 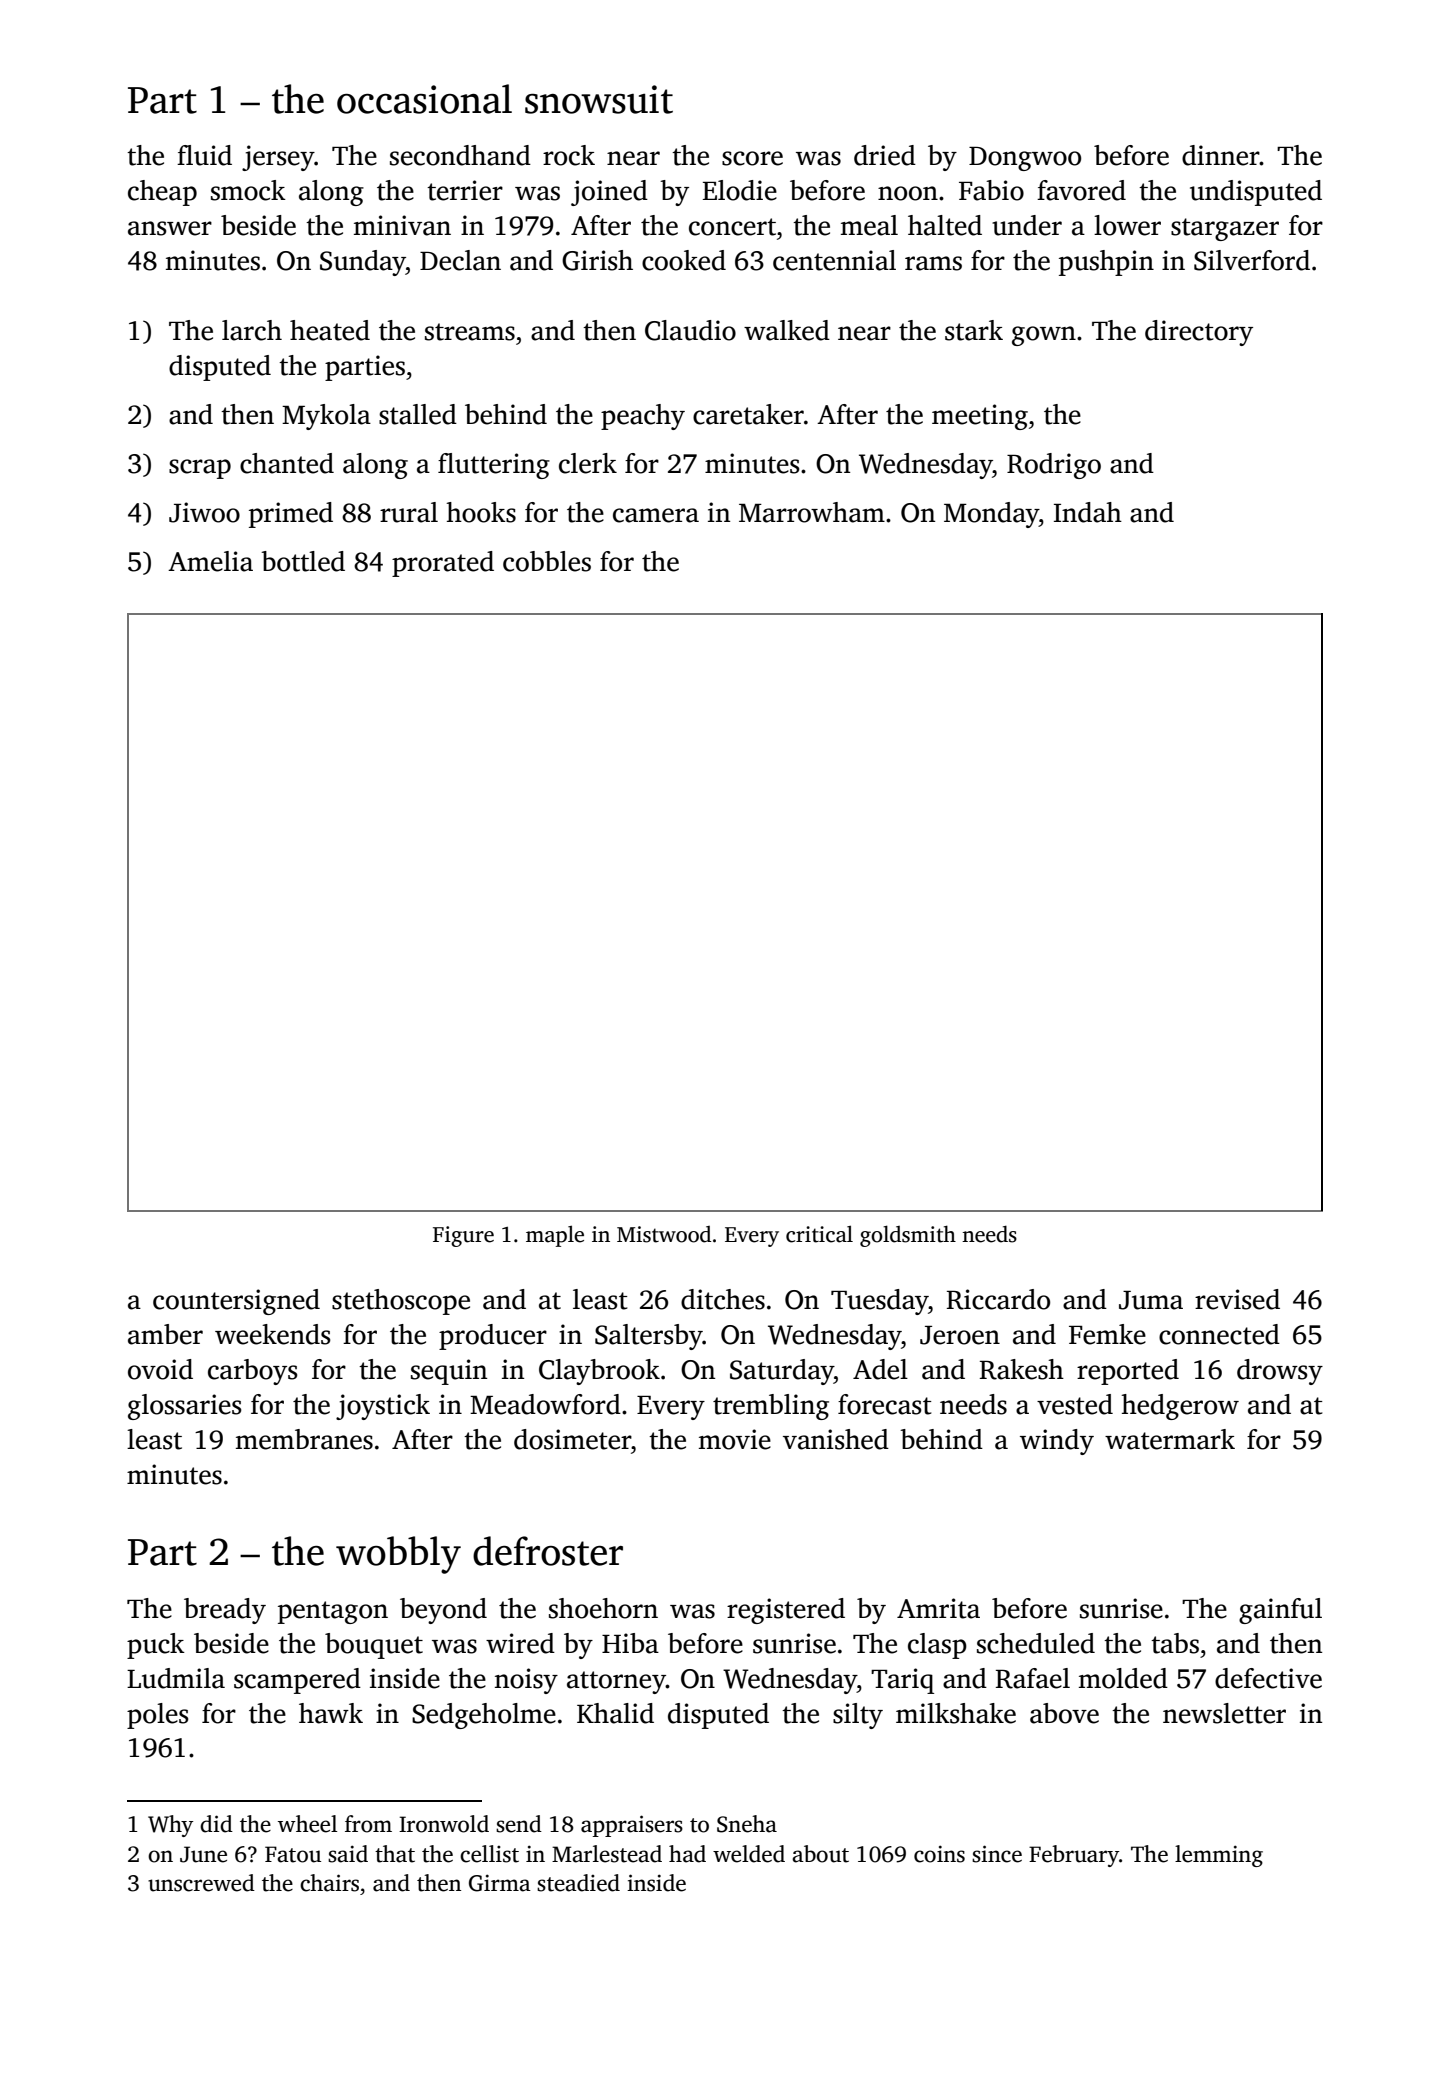 What do you see at coordinates (210, 561) in the screenshot?
I see `Amelia` at bounding box center [210, 561].
